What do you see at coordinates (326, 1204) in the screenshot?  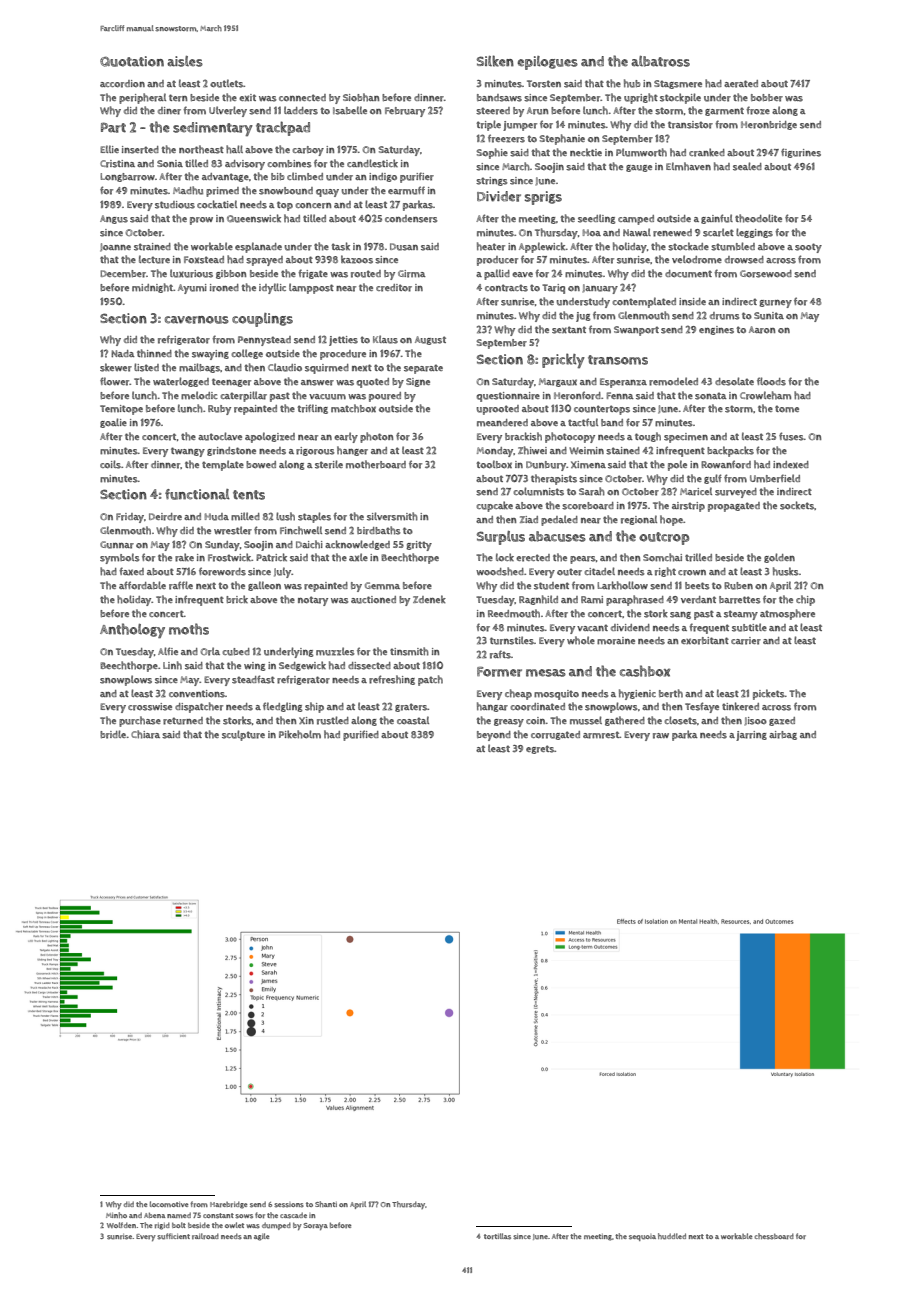 I see `Shanti` at bounding box center [326, 1204].
